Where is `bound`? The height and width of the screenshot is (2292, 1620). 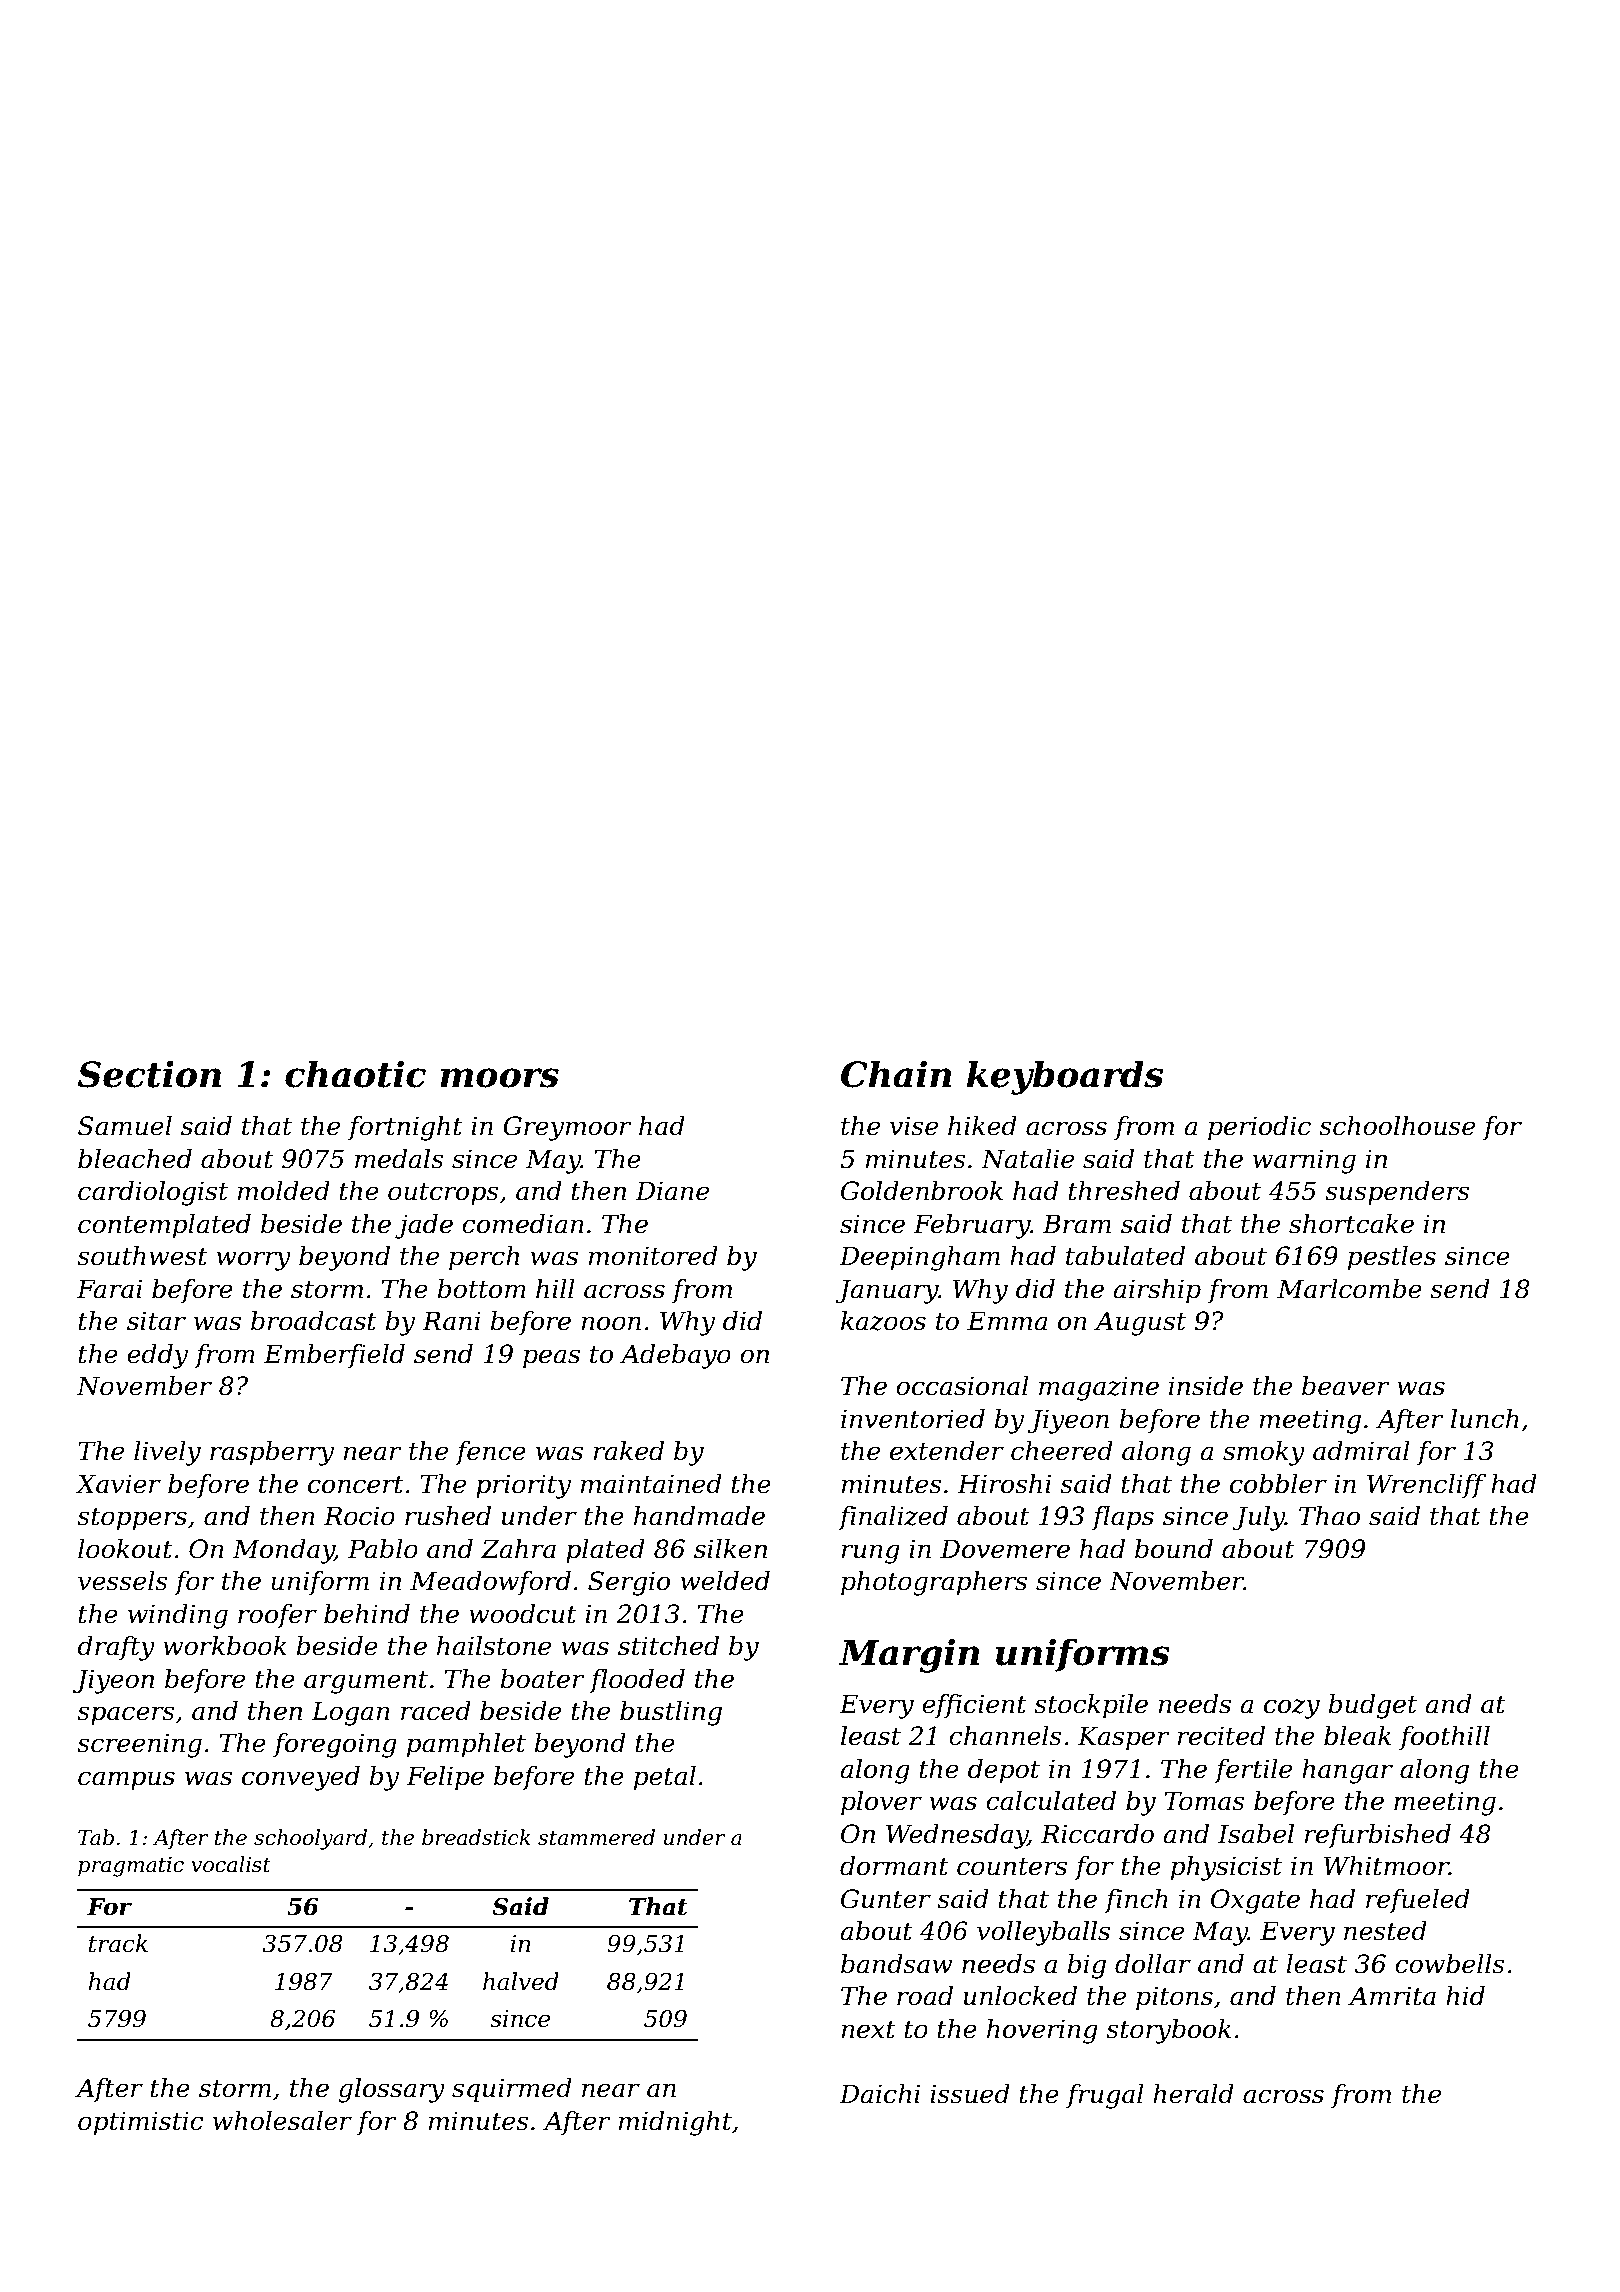
bound is located at coordinates (1174, 1549).
